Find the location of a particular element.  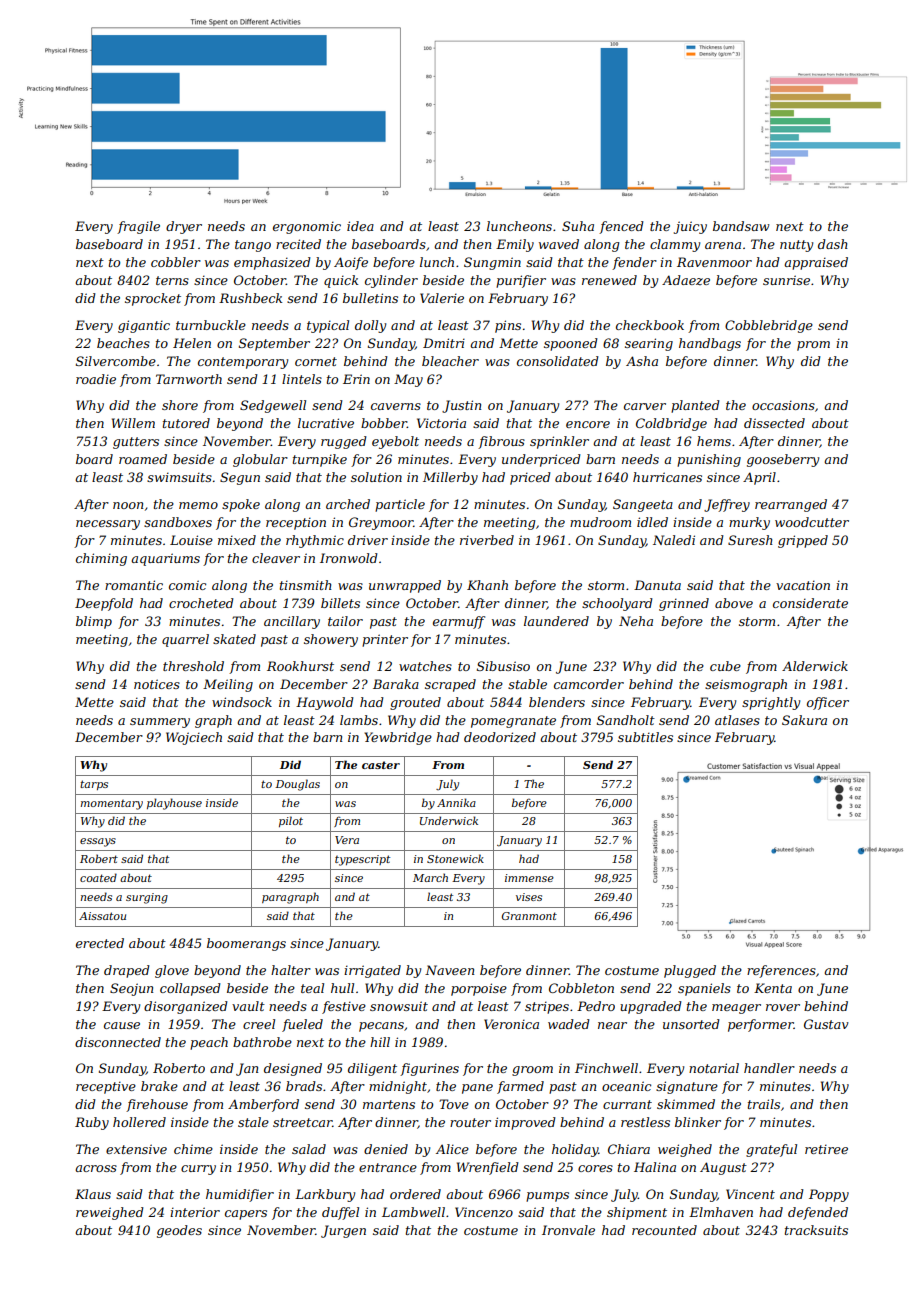

vacation is located at coordinates (803, 585).
